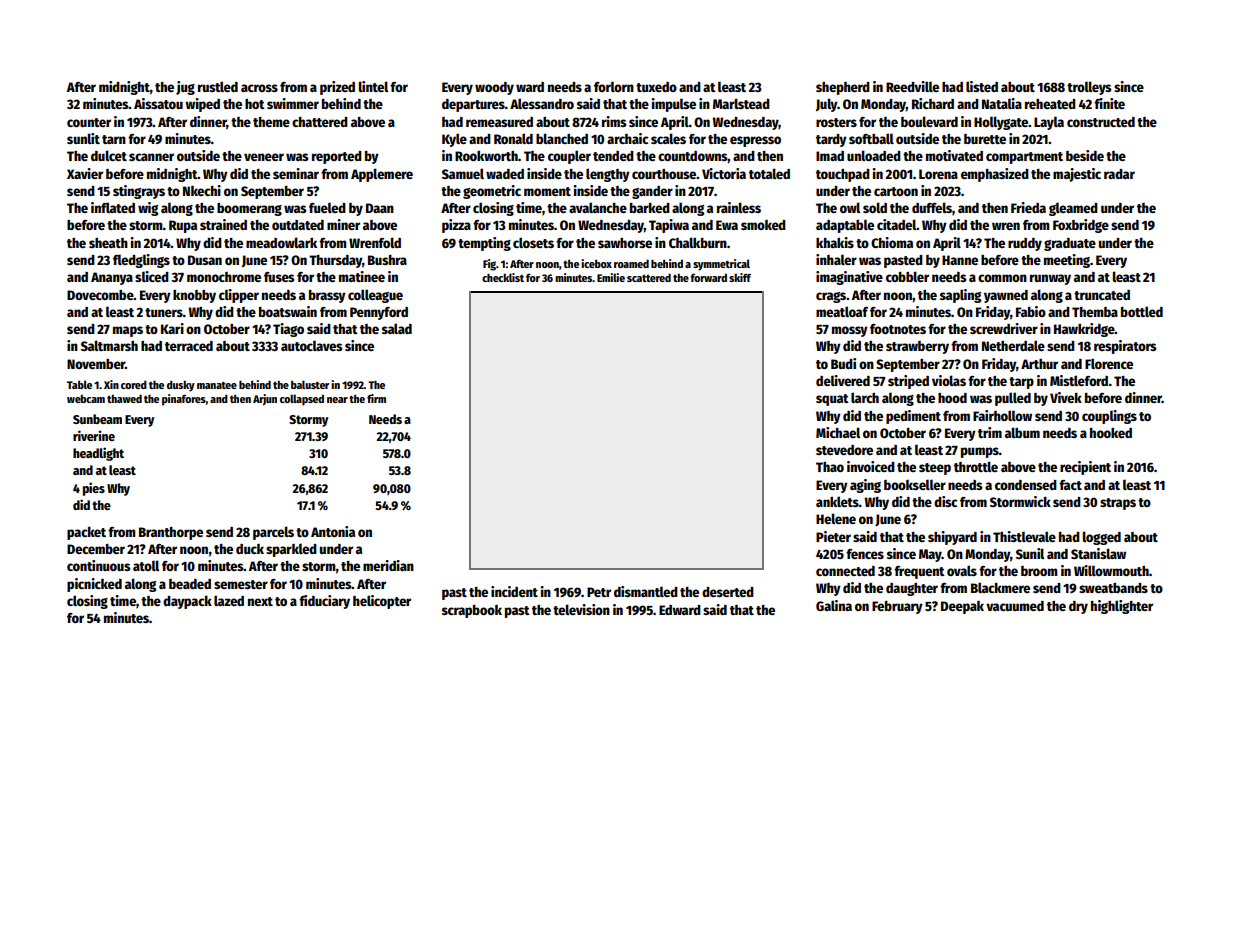 Image resolution: width=1233 pixels, height=952 pixels. What do you see at coordinates (1089, 88) in the screenshot?
I see `trolleys` at bounding box center [1089, 88].
